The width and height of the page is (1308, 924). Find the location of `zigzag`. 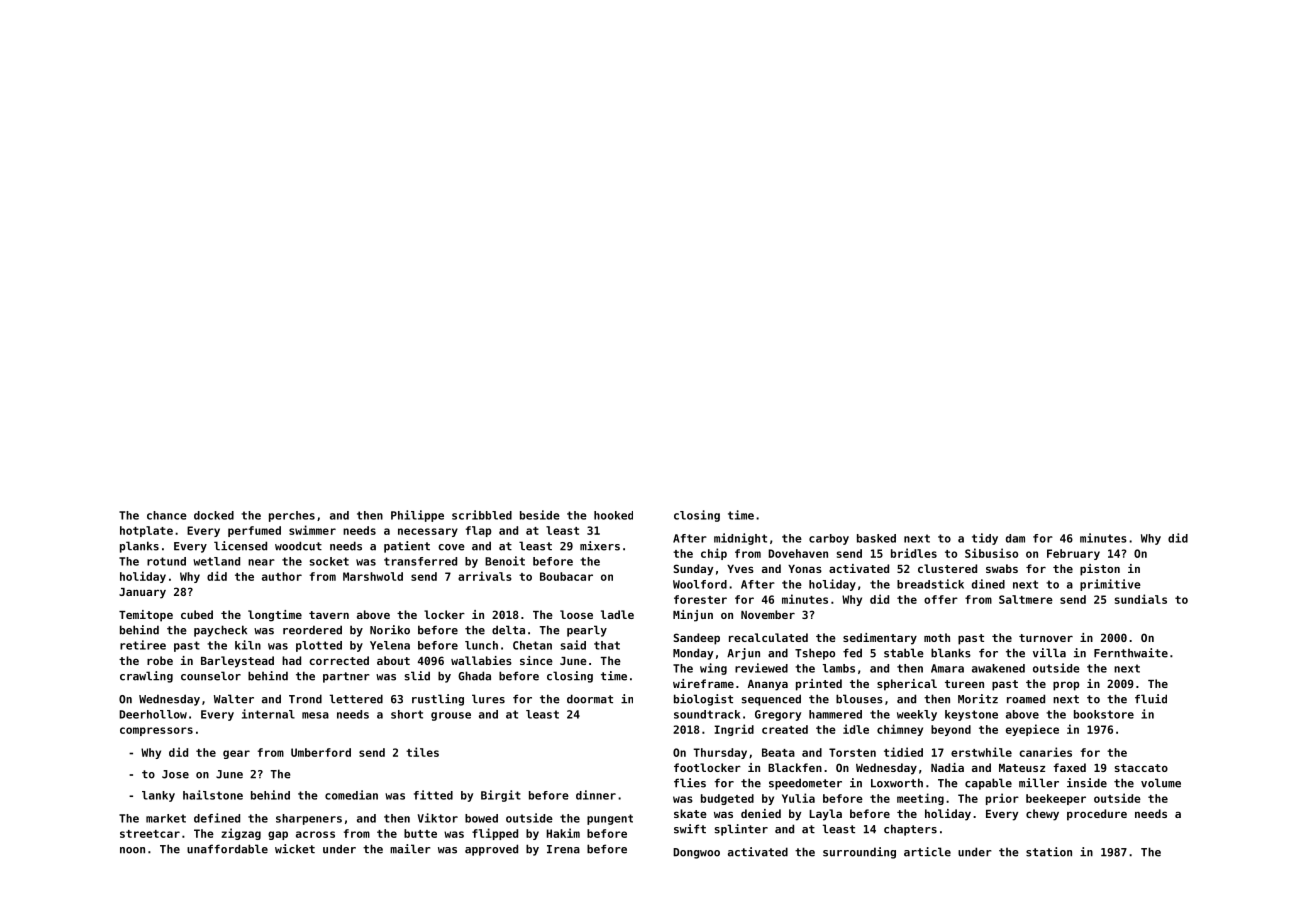

zigzag is located at coordinates (241, 834).
